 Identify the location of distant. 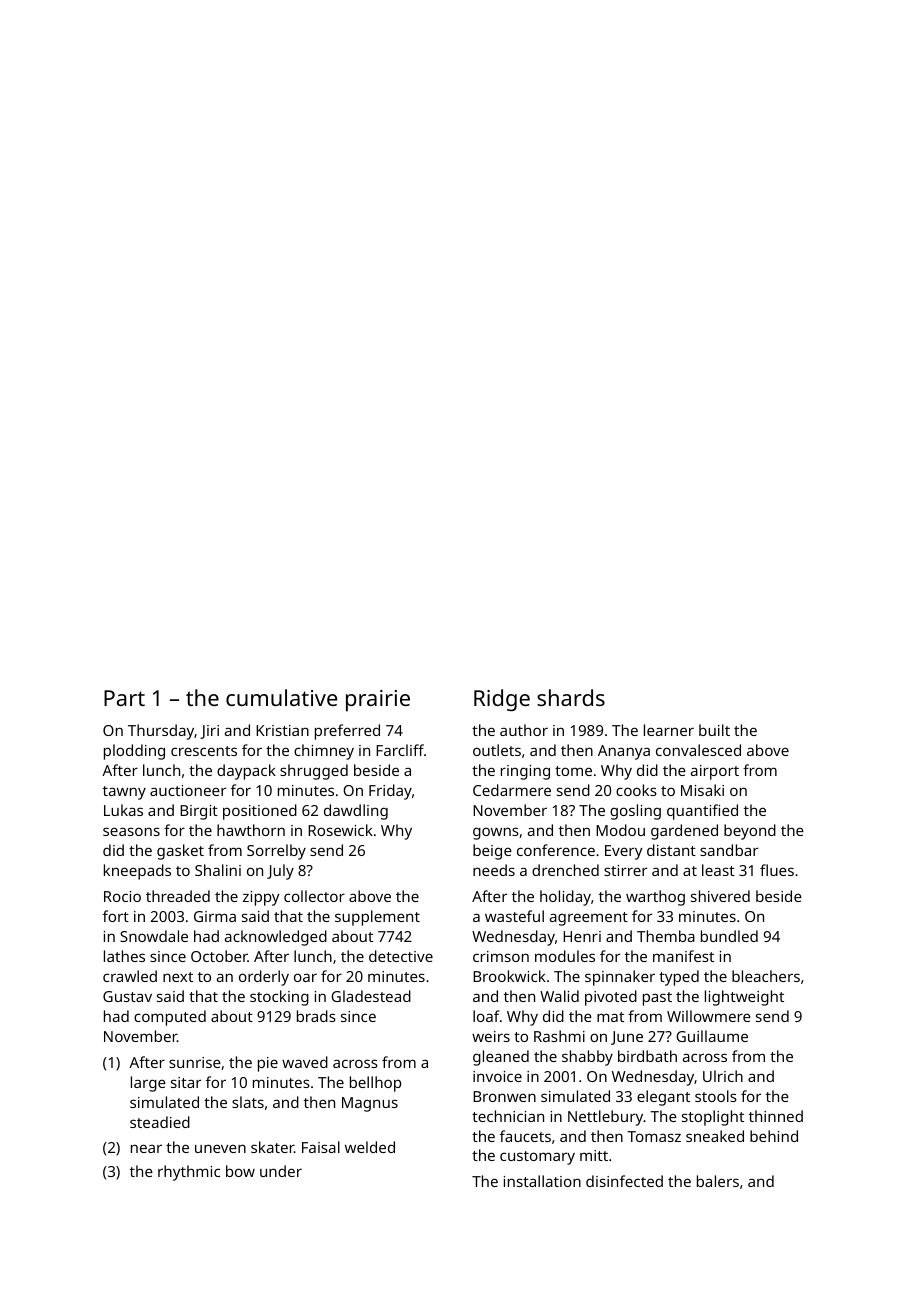
(671, 850).
